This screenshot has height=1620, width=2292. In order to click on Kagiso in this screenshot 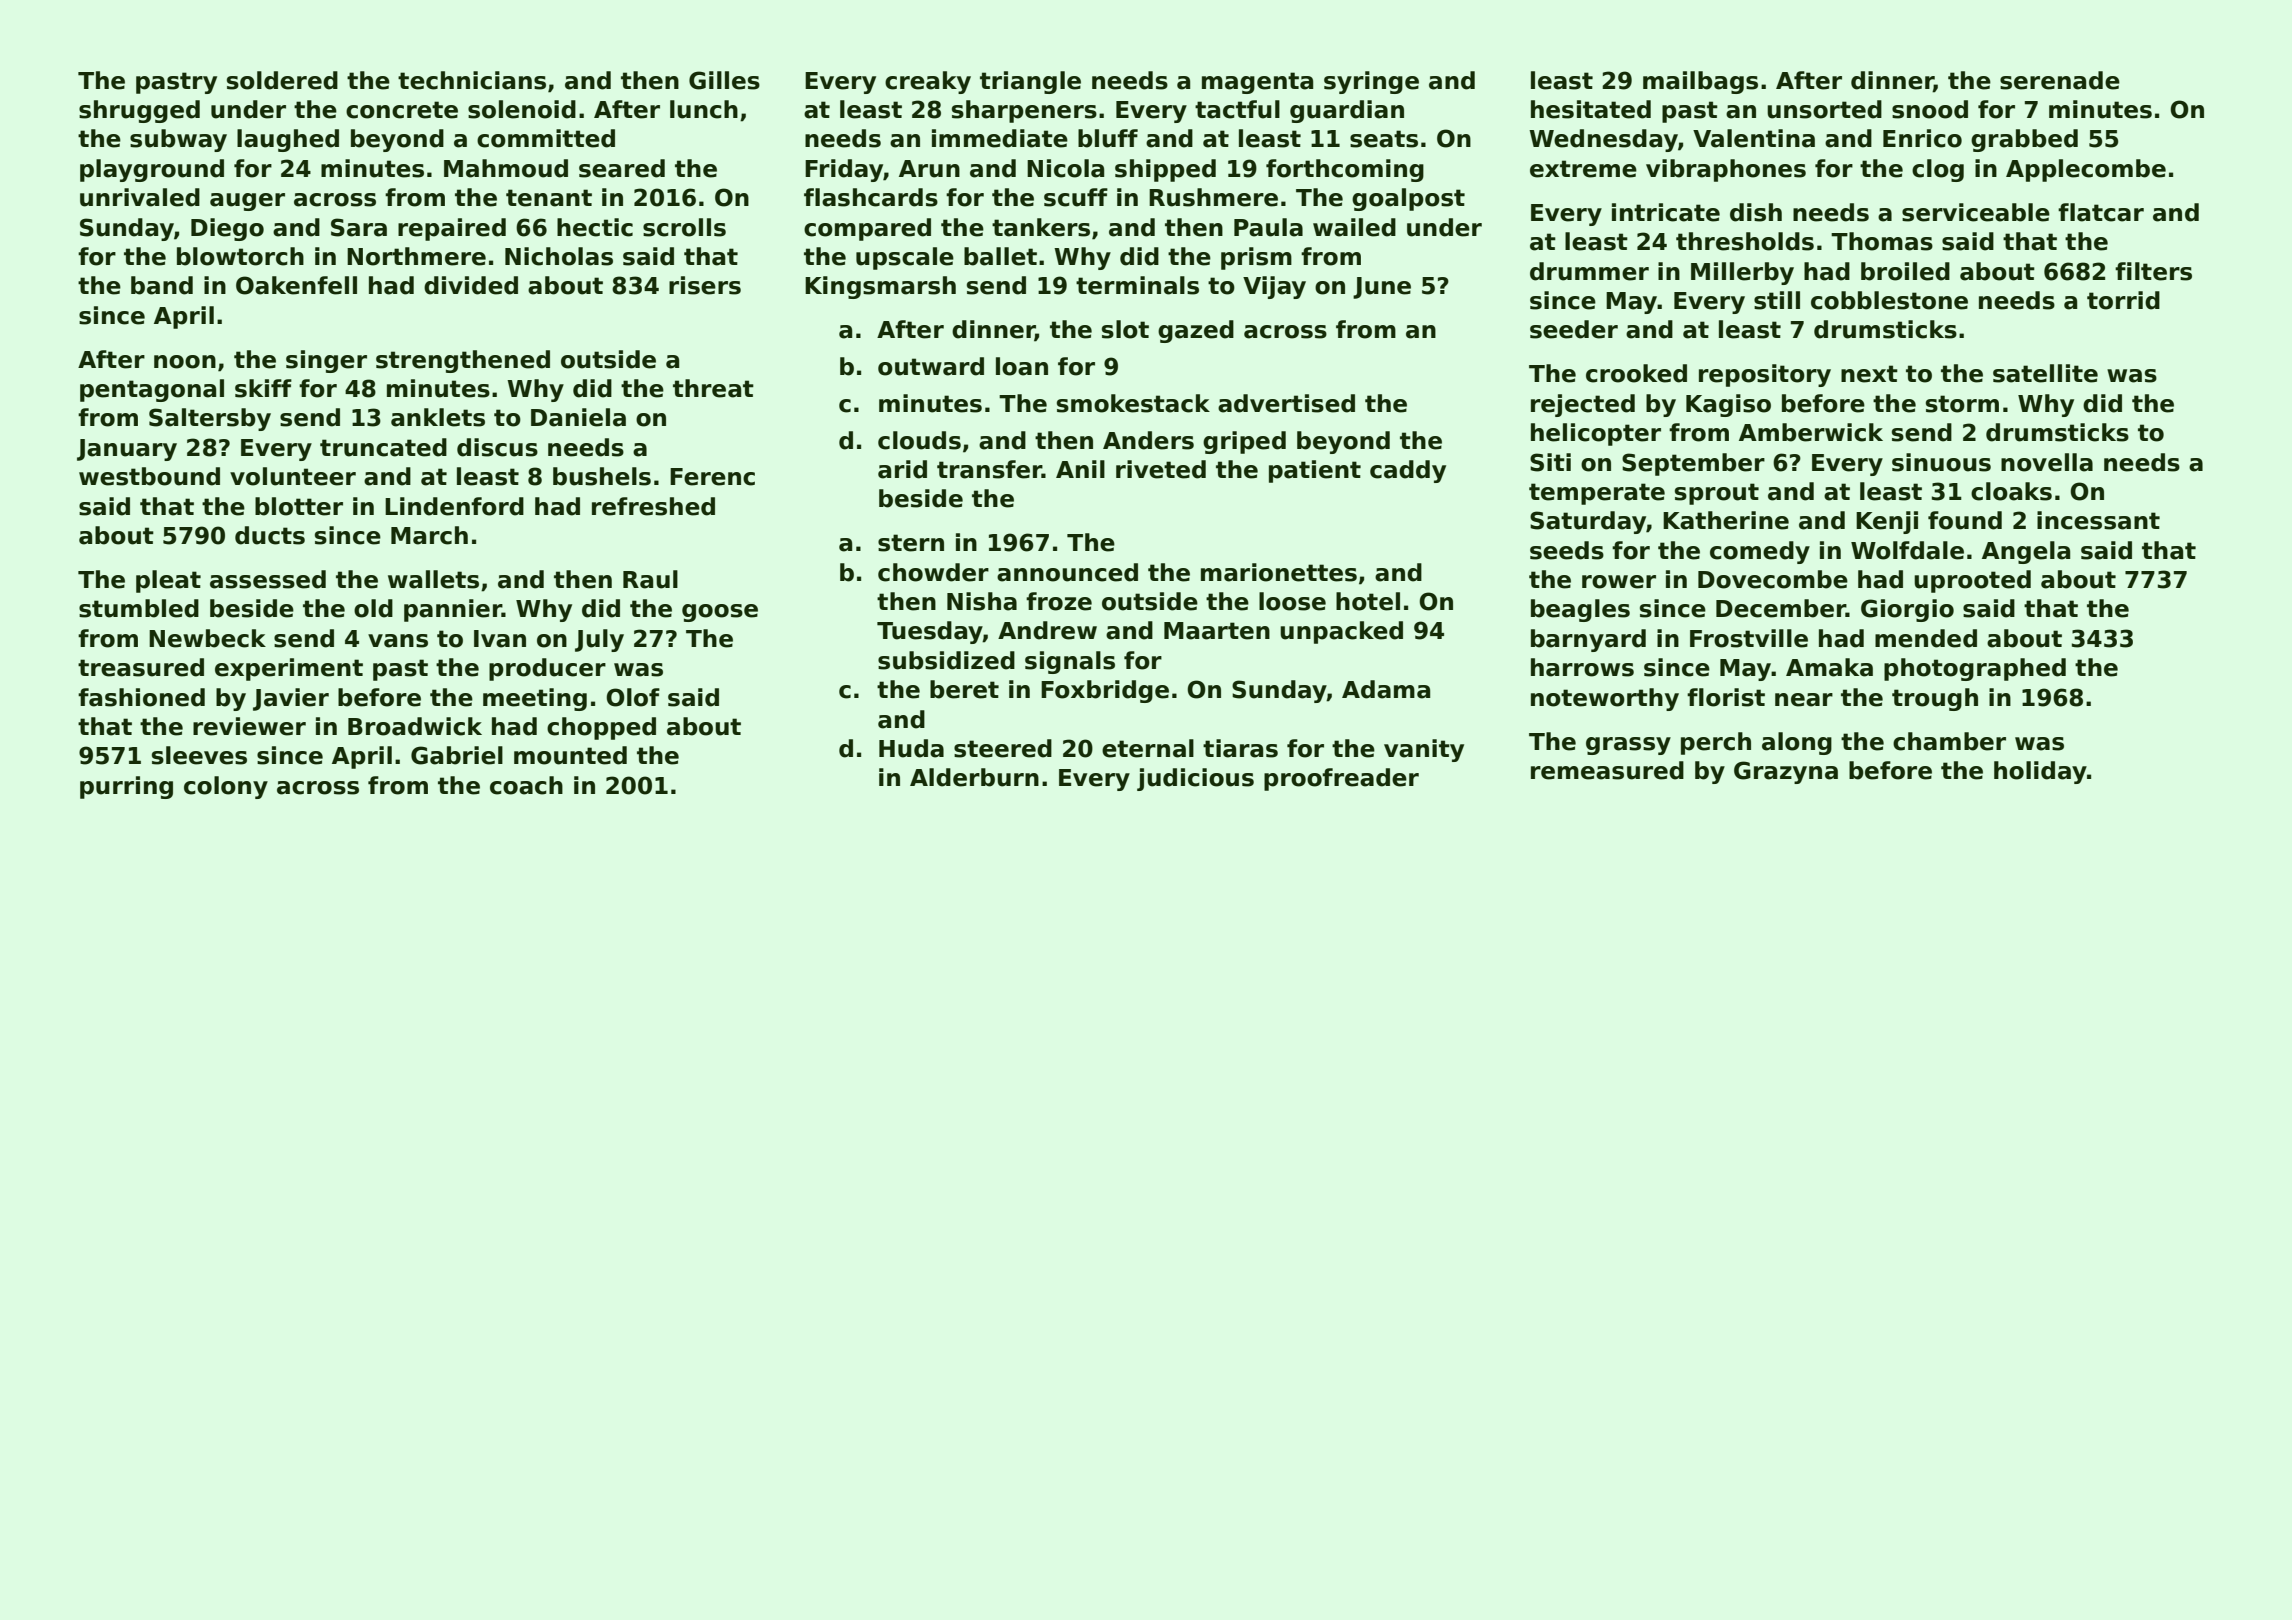, I will do `click(1728, 405)`.
